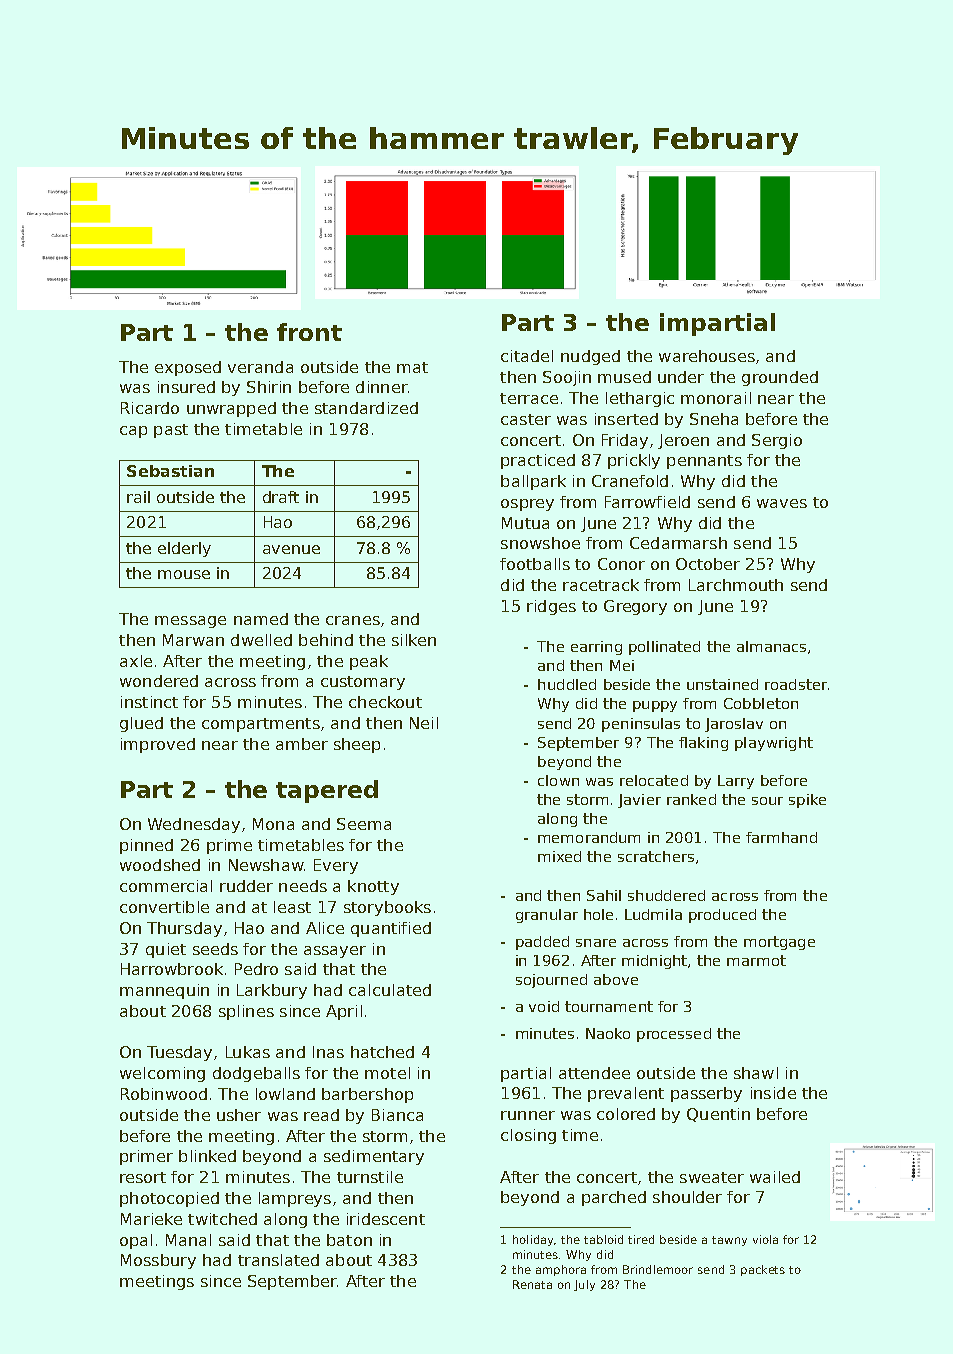 The image size is (953, 1354). What do you see at coordinates (718, 1115) in the screenshot?
I see `Quentin` at bounding box center [718, 1115].
